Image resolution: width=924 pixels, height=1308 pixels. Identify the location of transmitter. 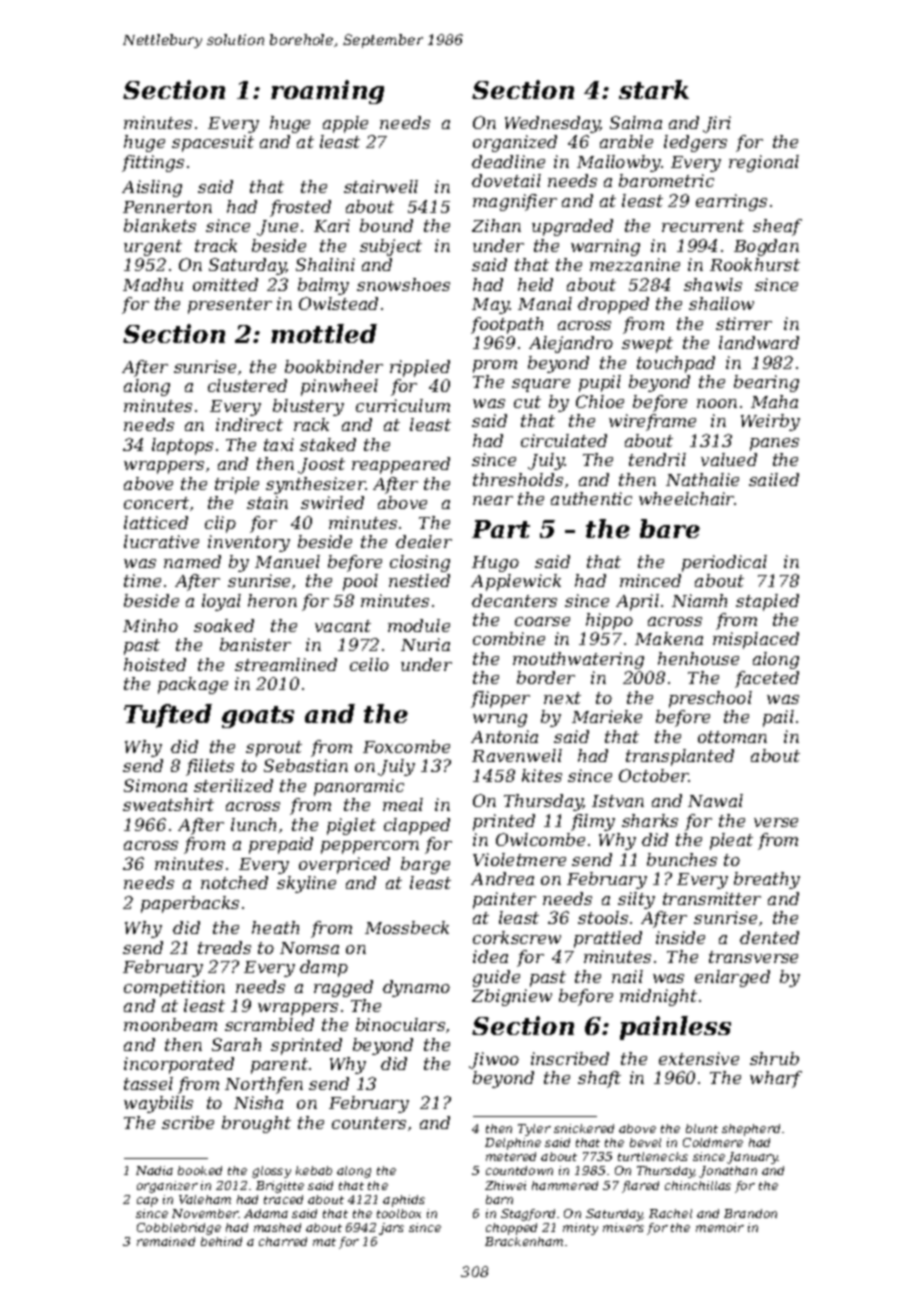
(712, 898).
